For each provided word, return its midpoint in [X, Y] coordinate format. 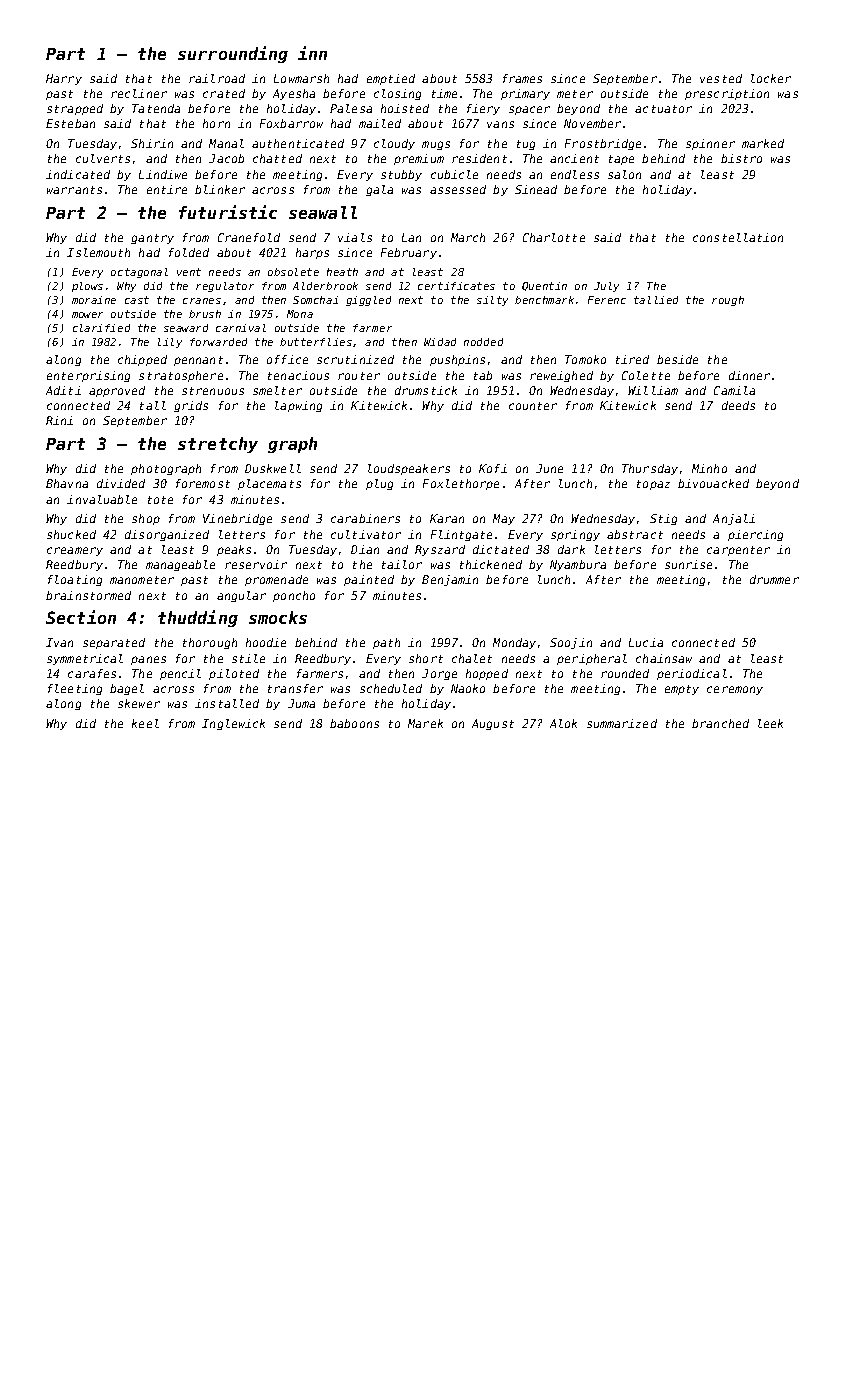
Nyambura [578, 565]
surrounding [233, 54]
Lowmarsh [301, 78]
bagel [127, 689]
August [493, 724]
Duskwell [273, 468]
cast [137, 300]
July [606, 287]
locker [771, 78]
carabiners [365, 518]
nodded [483, 342]
